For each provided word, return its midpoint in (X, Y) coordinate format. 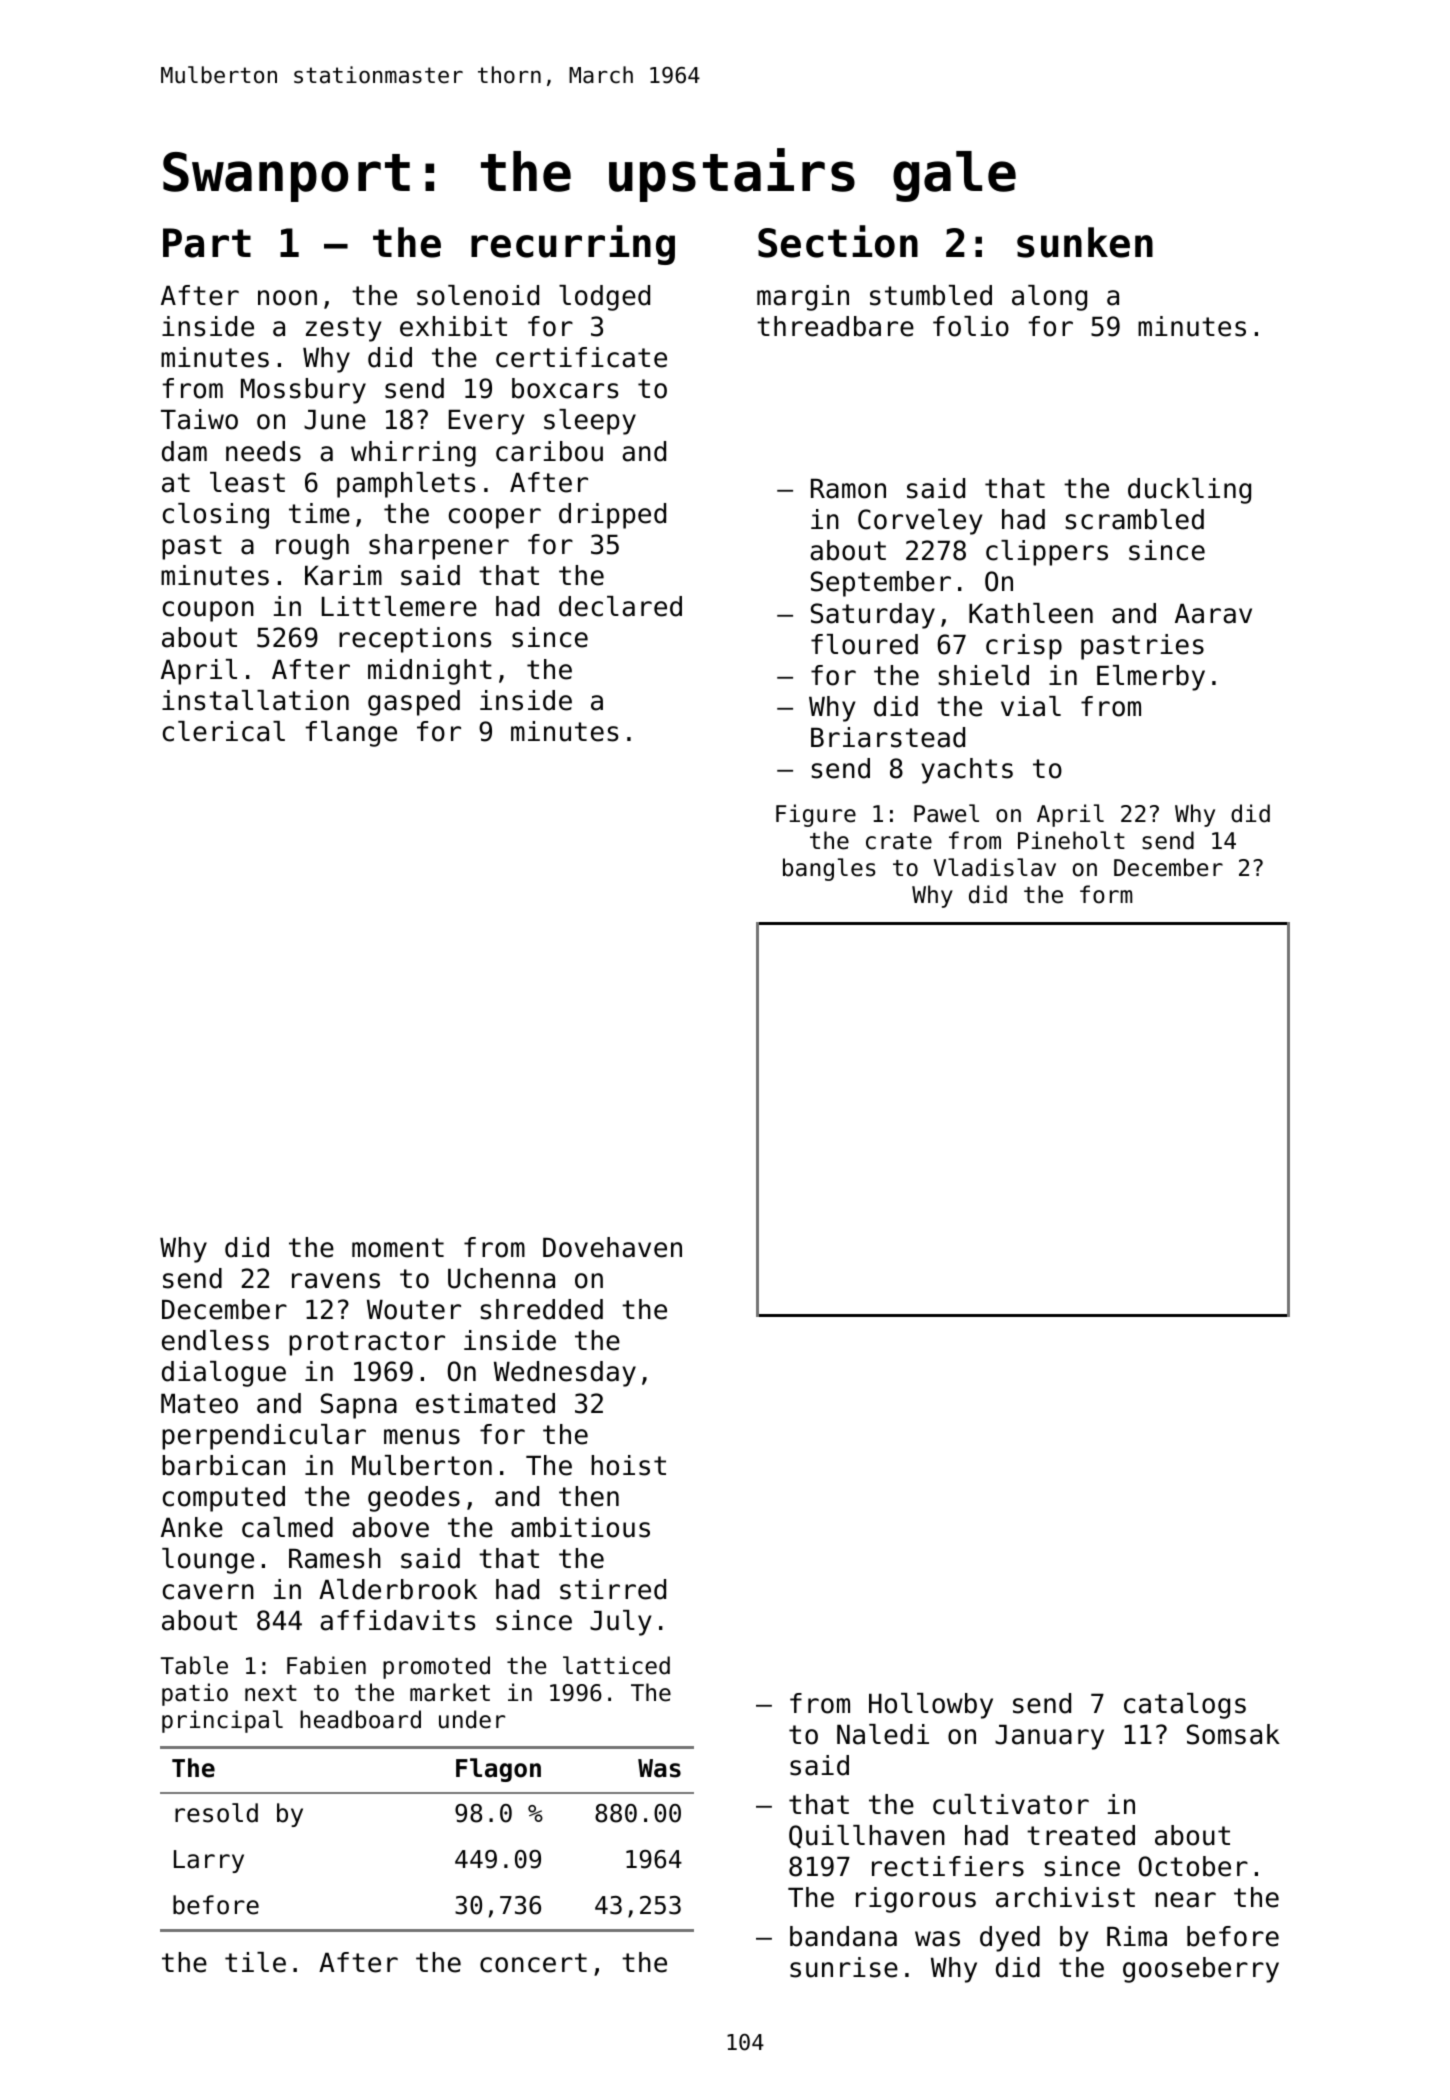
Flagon (498, 1770)
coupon (208, 611)
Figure (816, 815)
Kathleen (1031, 613)
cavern (208, 1592)
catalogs (1185, 1706)
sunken (1085, 242)
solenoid (478, 295)
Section (838, 241)
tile (255, 1962)
